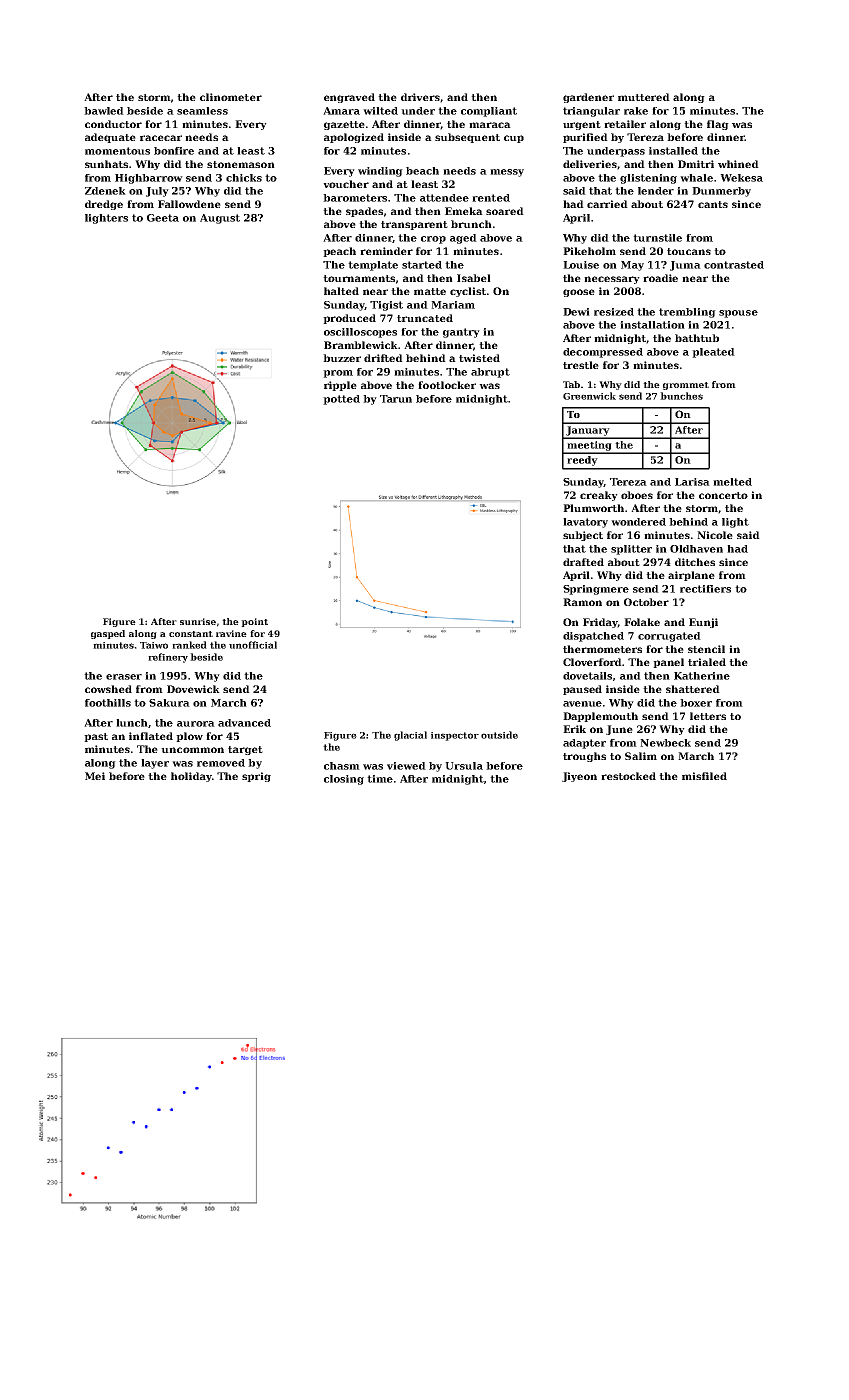 The width and height of the page is (849, 1400). What do you see at coordinates (108, 703) in the page?
I see `foothills` at bounding box center [108, 703].
